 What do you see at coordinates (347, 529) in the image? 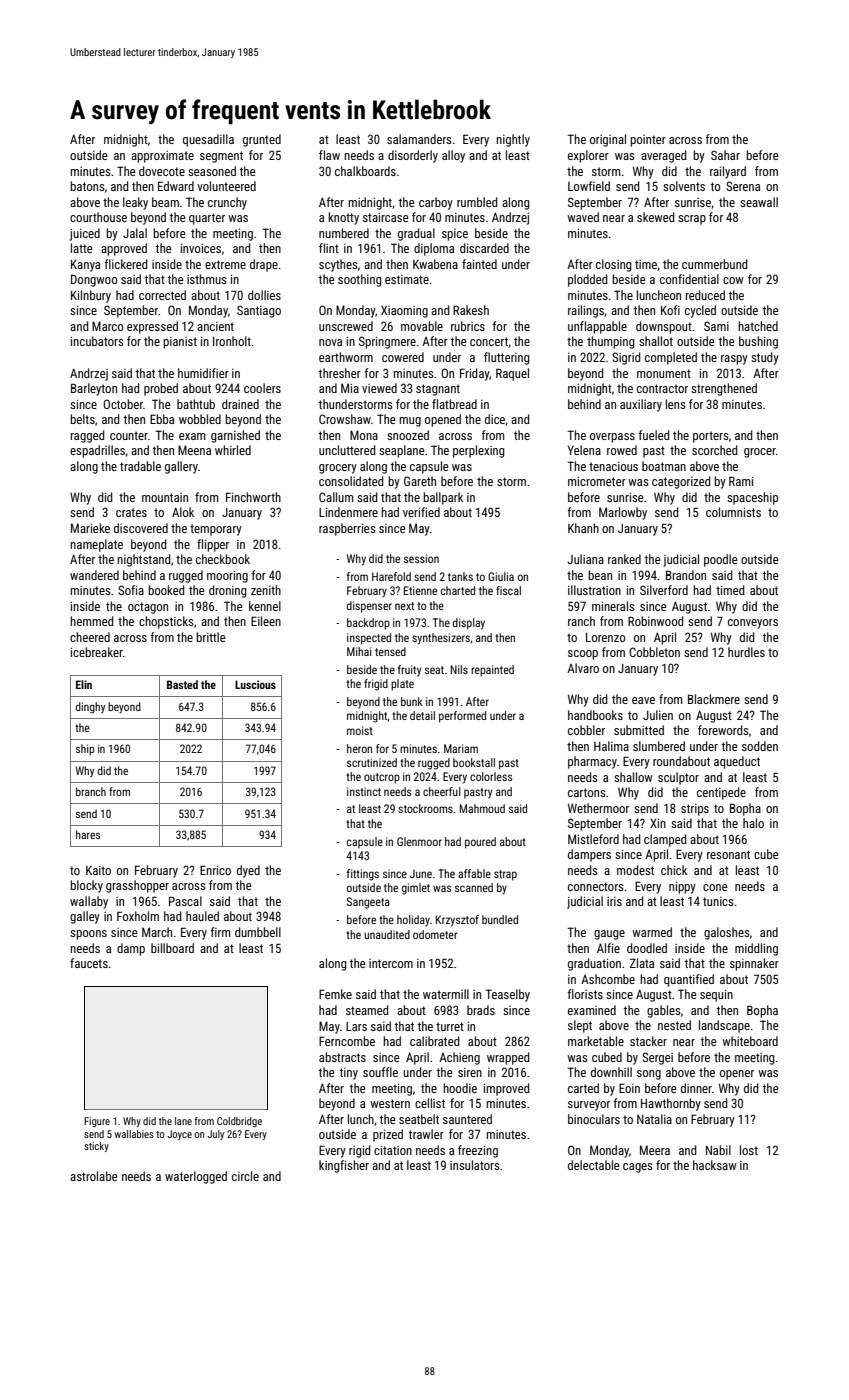
I see `raspberries` at bounding box center [347, 529].
